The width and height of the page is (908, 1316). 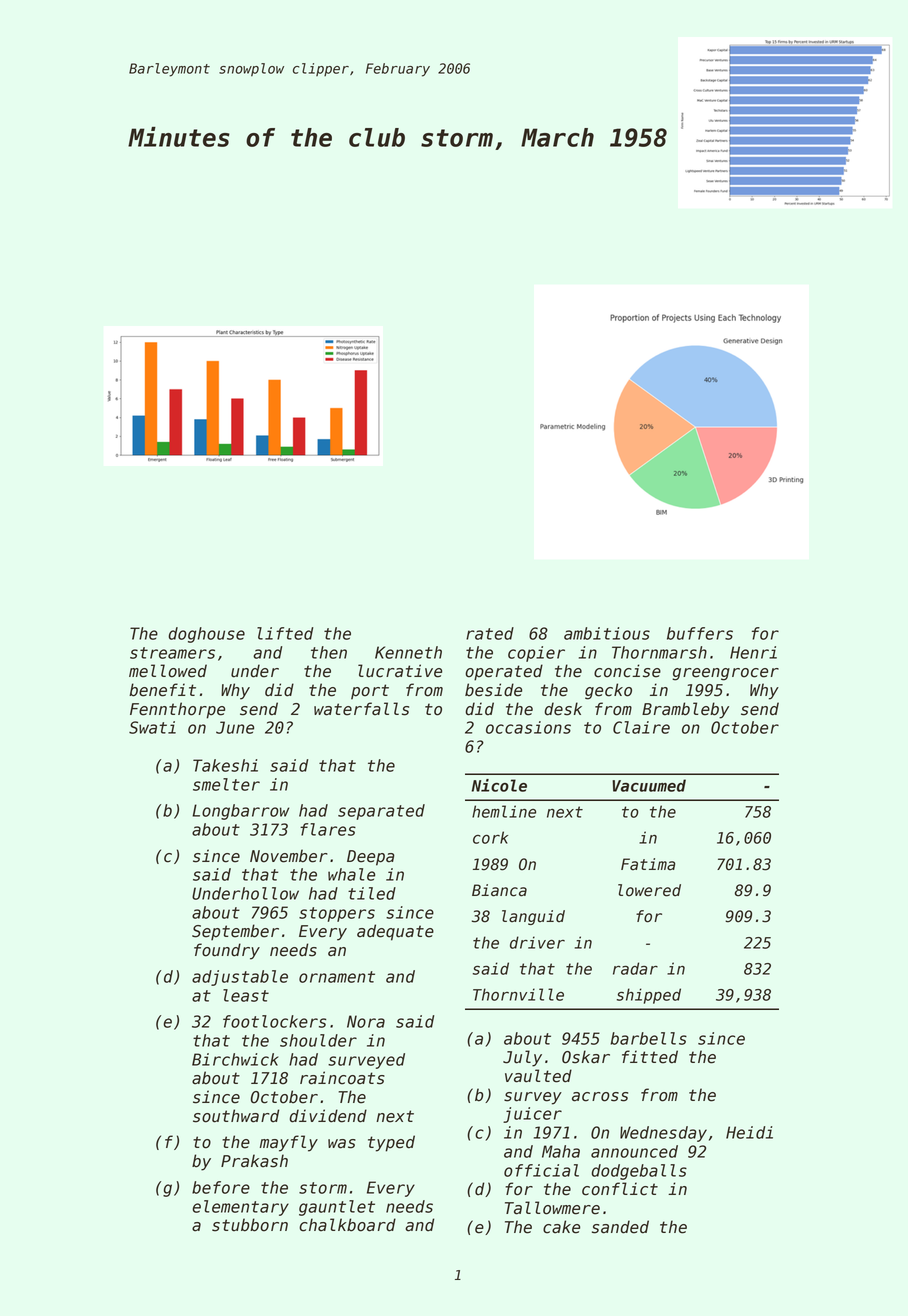 I want to click on doghouse, so click(x=206, y=635).
